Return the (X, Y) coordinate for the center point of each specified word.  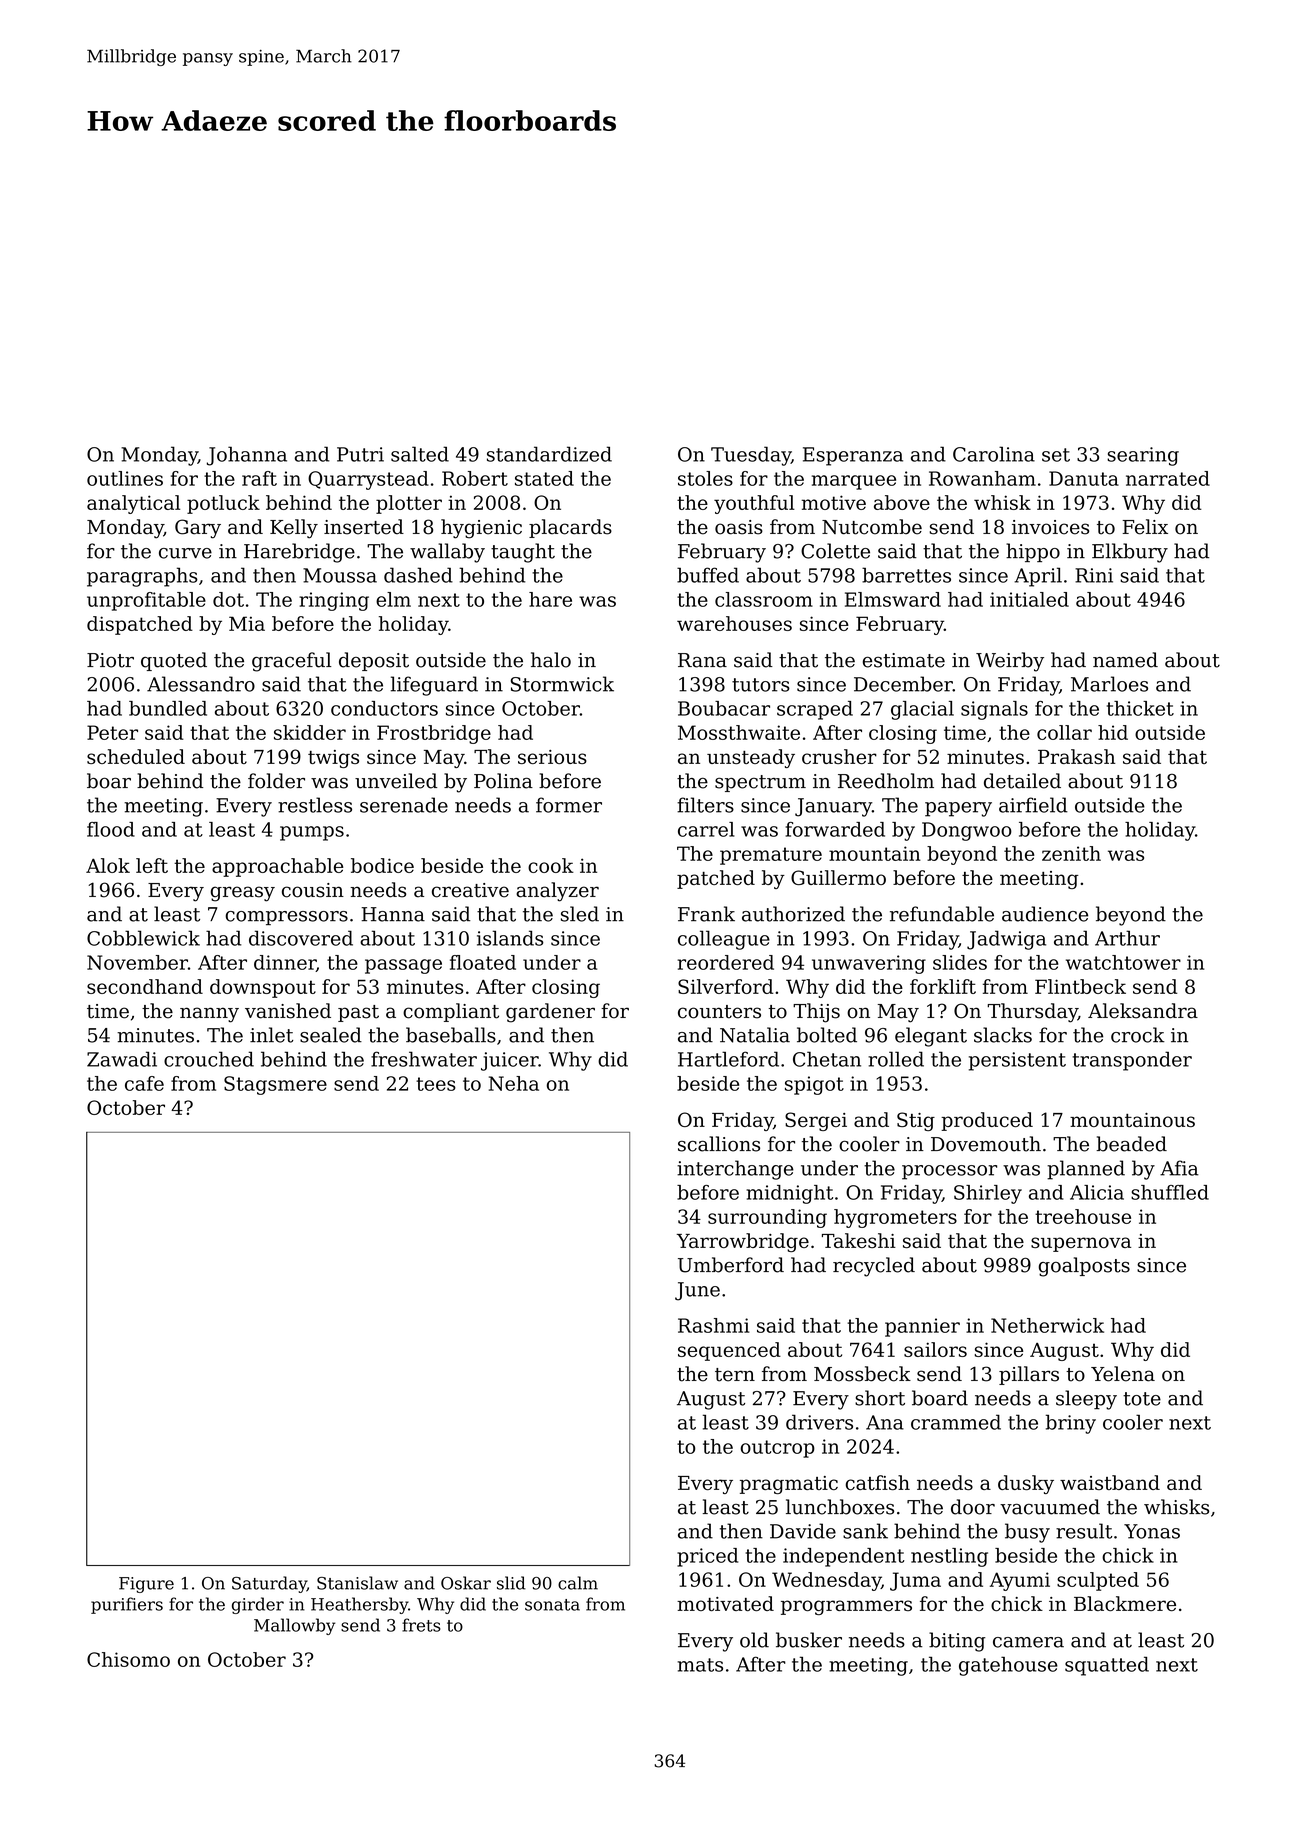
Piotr (110, 660)
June (697, 1291)
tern (735, 1375)
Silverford (726, 986)
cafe (144, 1083)
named (1125, 660)
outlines (125, 478)
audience (1045, 914)
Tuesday (751, 456)
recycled (874, 1267)
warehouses (734, 623)
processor (949, 1172)
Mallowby (294, 1626)
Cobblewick (143, 938)
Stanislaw (357, 1583)
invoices (1050, 527)
